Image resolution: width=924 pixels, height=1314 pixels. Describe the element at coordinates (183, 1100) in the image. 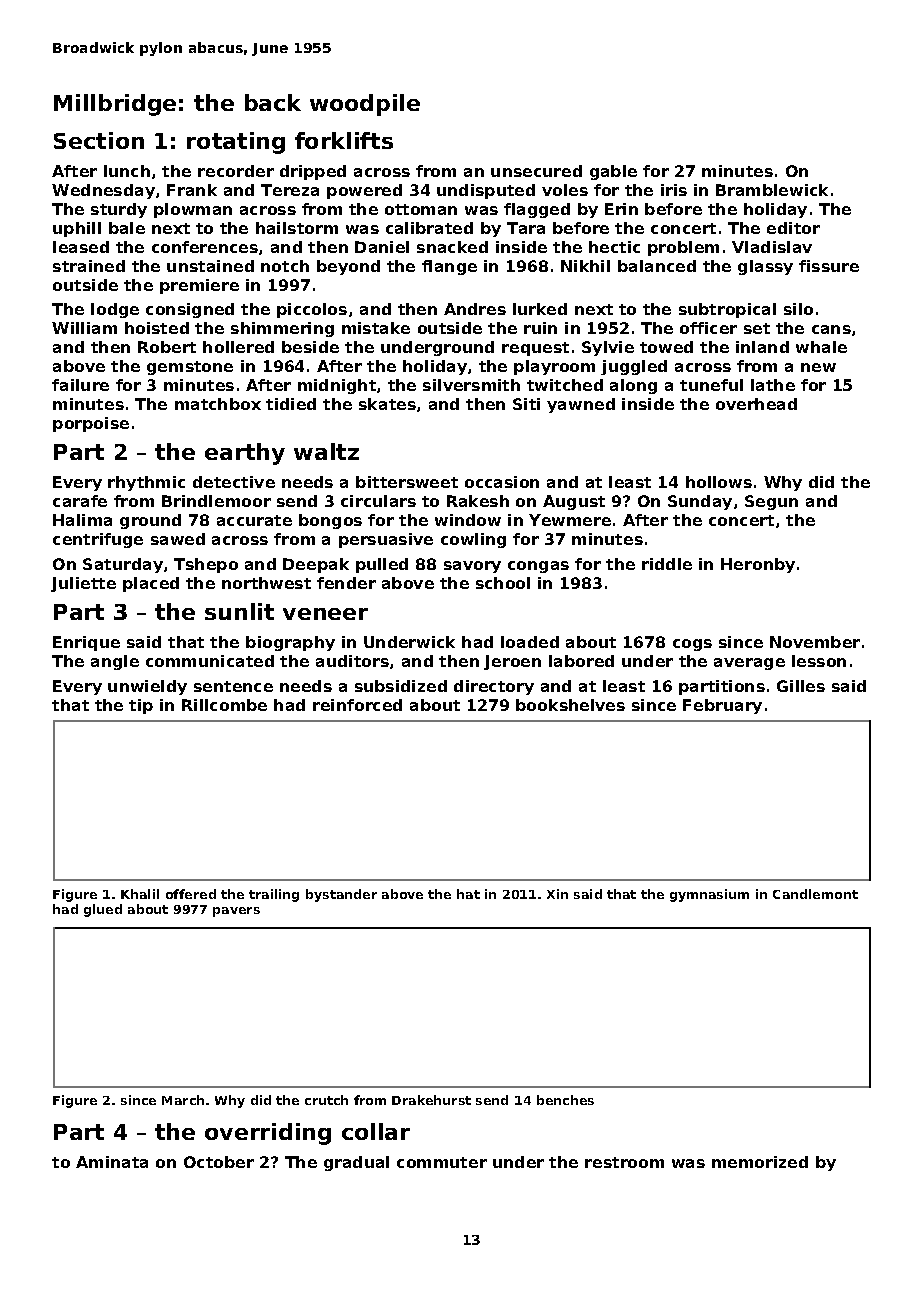

I see `March` at that location.
